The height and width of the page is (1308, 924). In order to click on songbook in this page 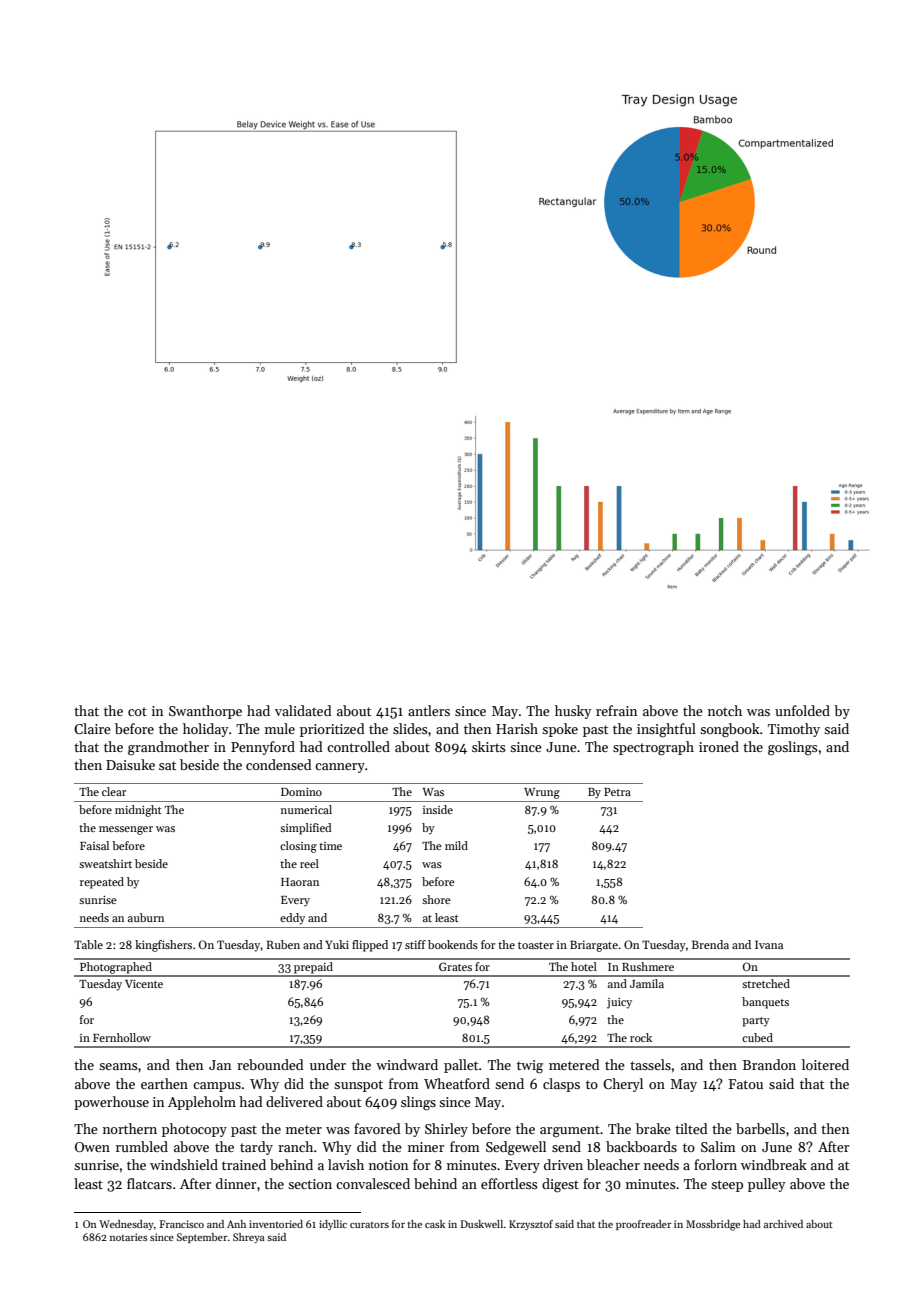, I will do `click(730, 730)`.
